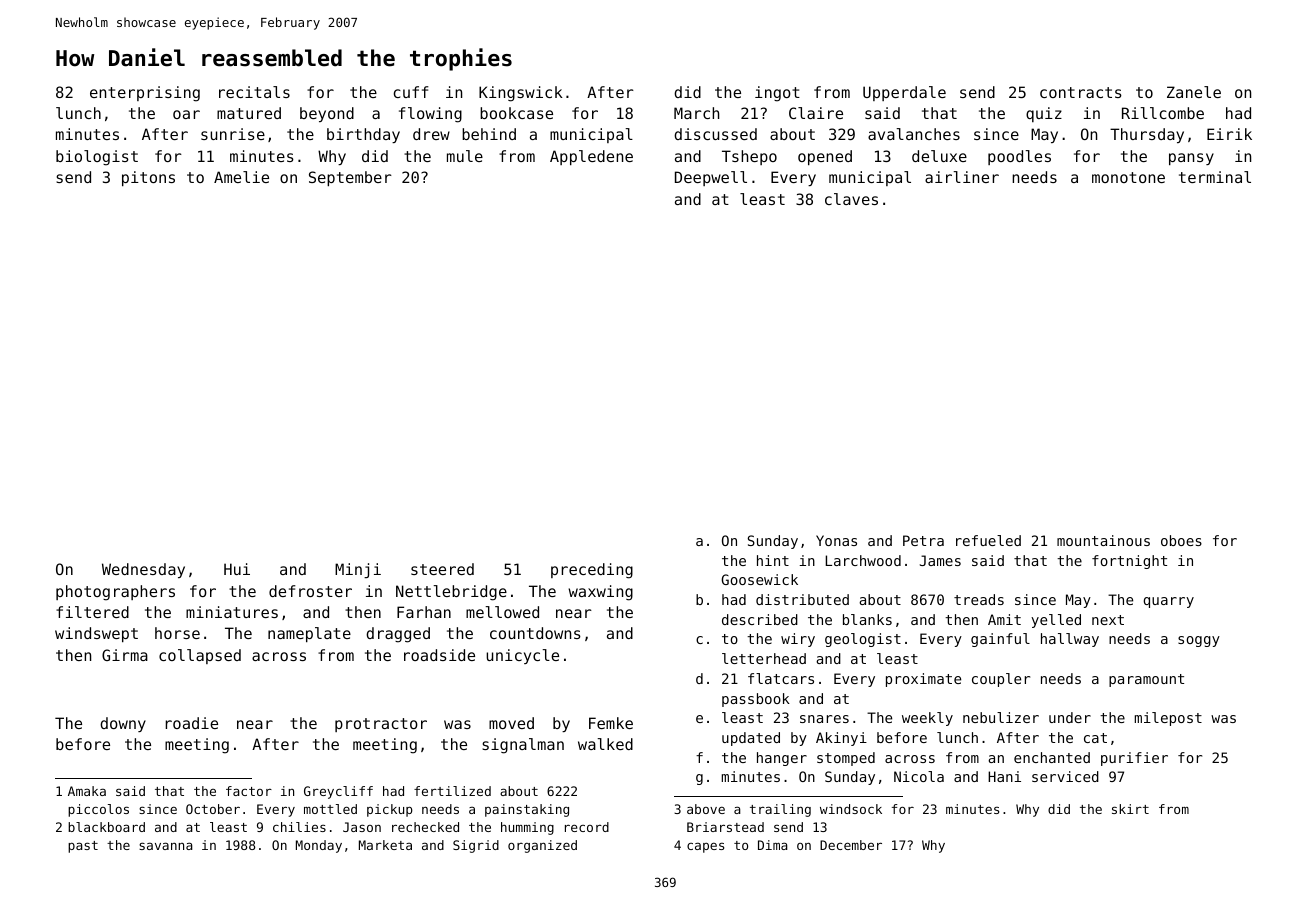 The height and width of the image is (924, 1308). What do you see at coordinates (1215, 177) in the image?
I see `terminal` at bounding box center [1215, 177].
